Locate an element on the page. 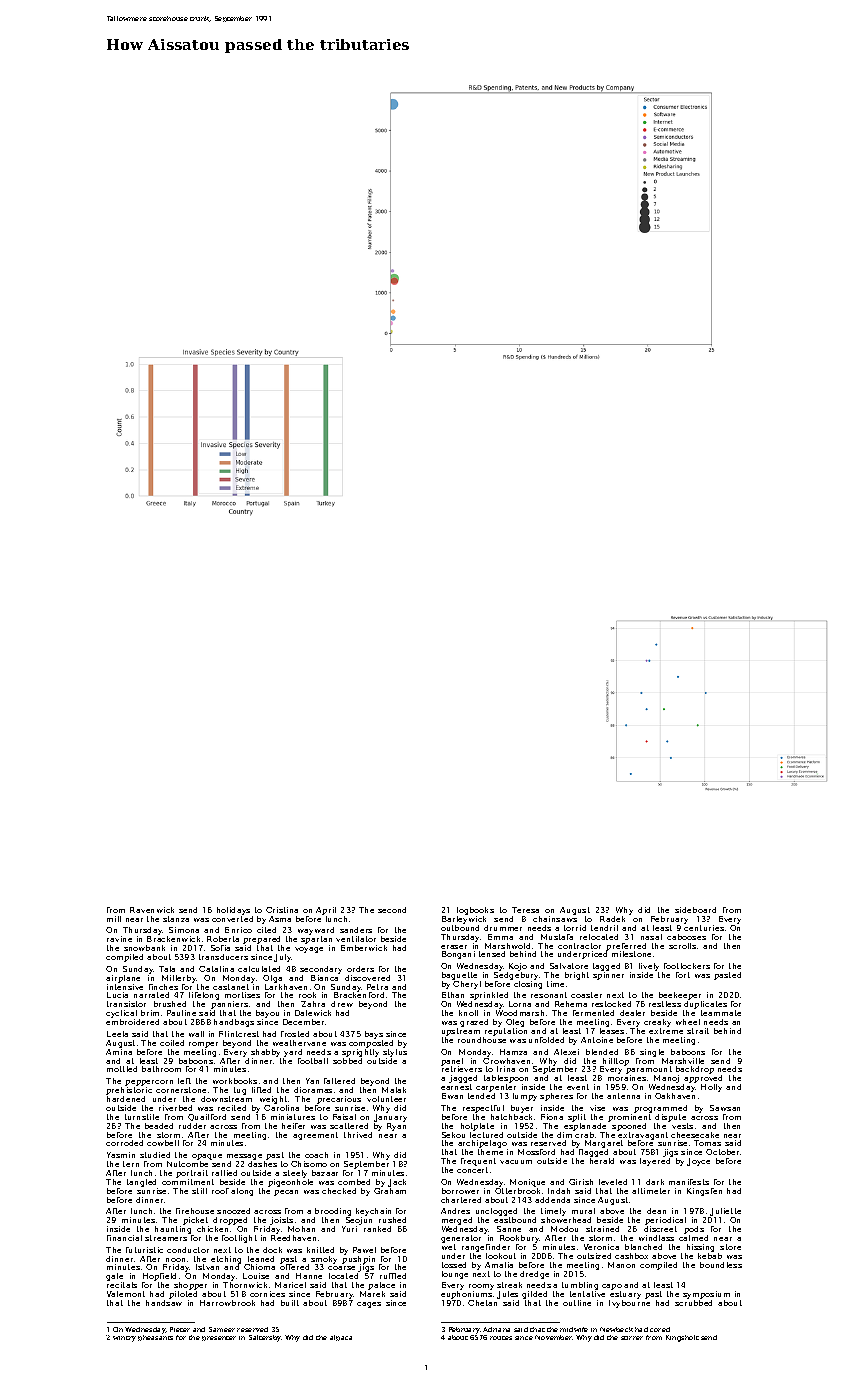 This image has width=849, height=1400. airplane is located at coordinates (123, 979).
